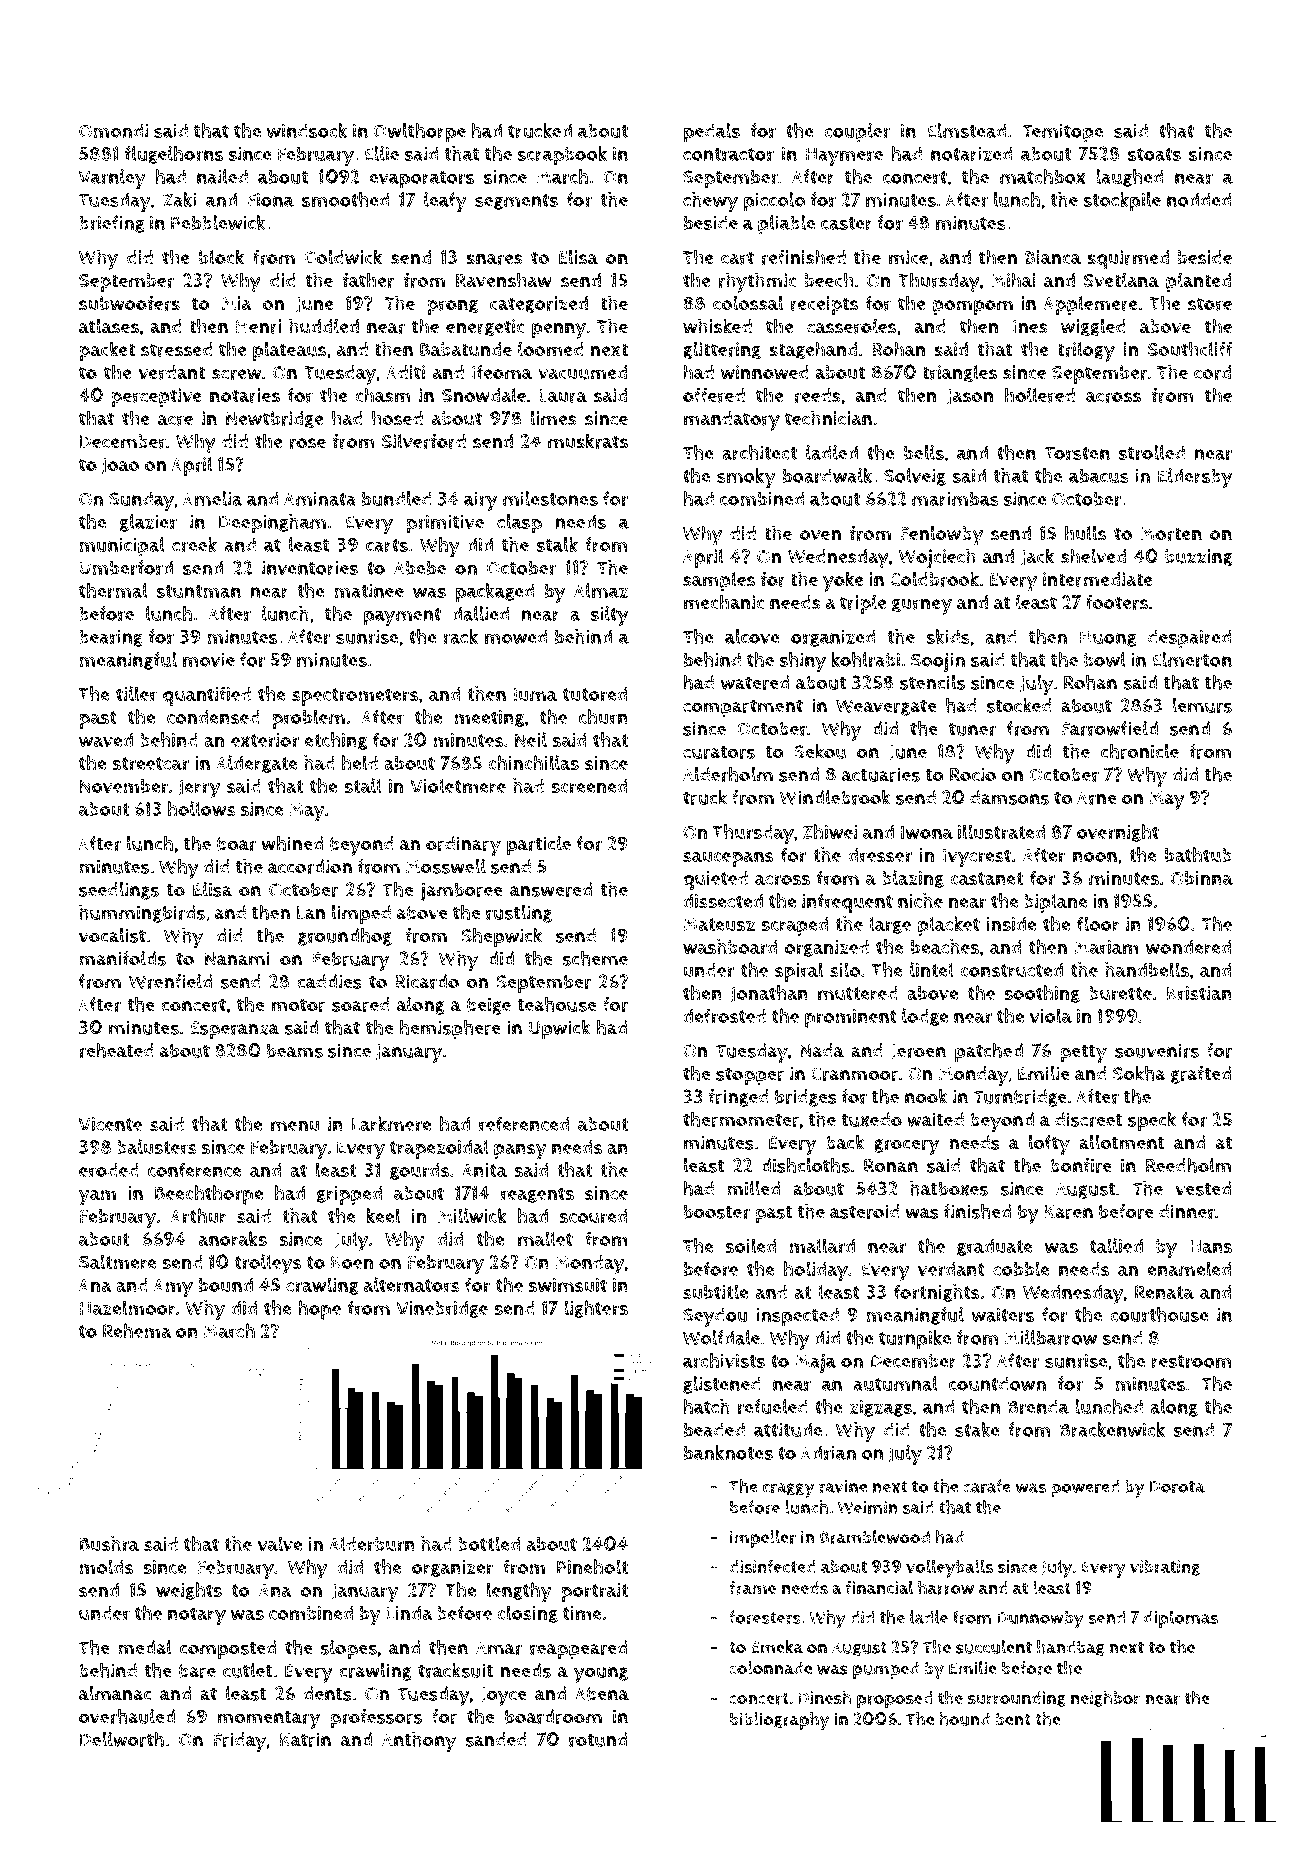 Image resolution: width=1311 pixels, height=1854 pixels. What do you see at coordinates (598, 1739) in the page?
I see `rotund` at bounding box center [598, 1739].
